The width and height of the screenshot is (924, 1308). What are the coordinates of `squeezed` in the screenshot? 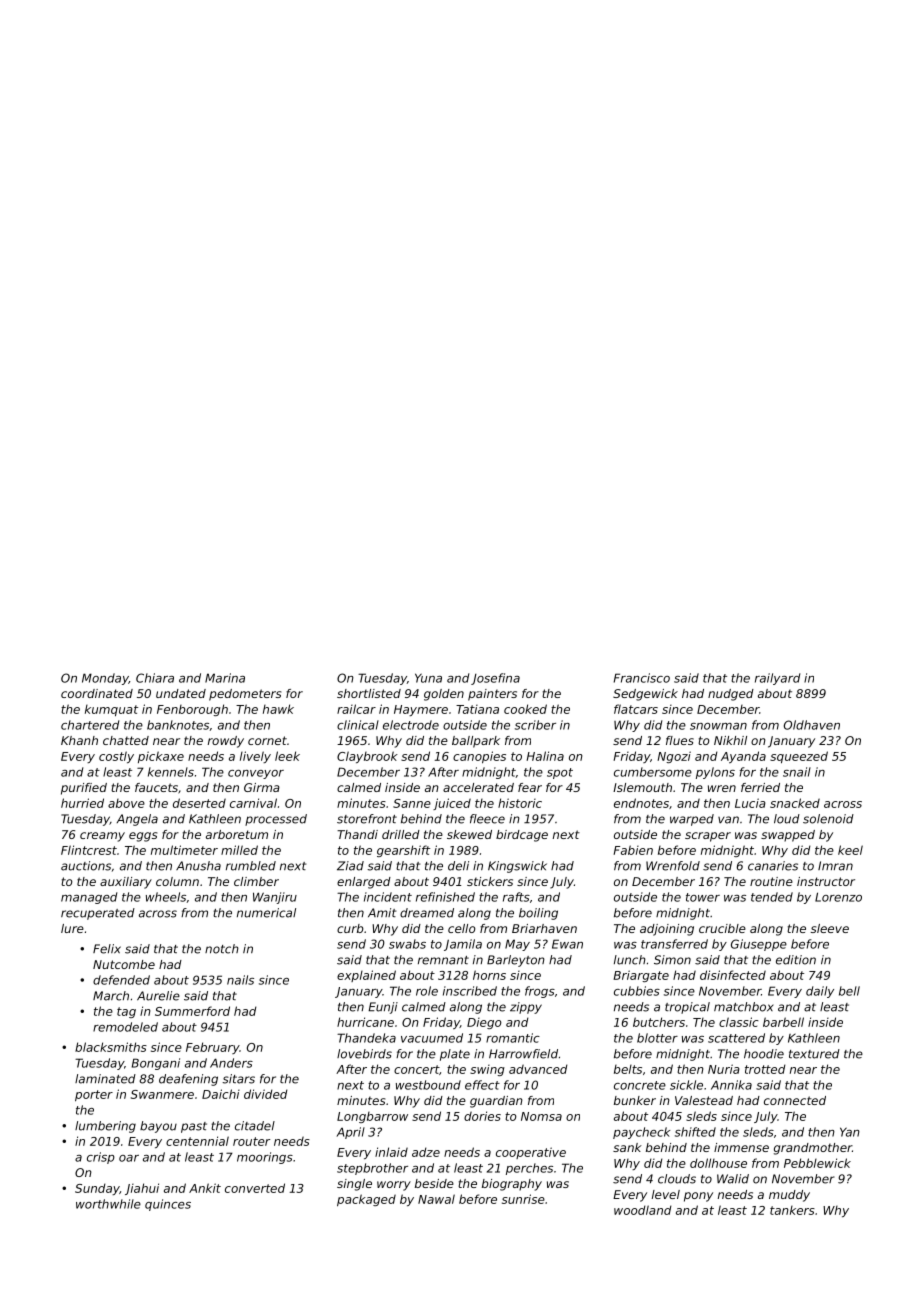 It's located at (799, 757).
